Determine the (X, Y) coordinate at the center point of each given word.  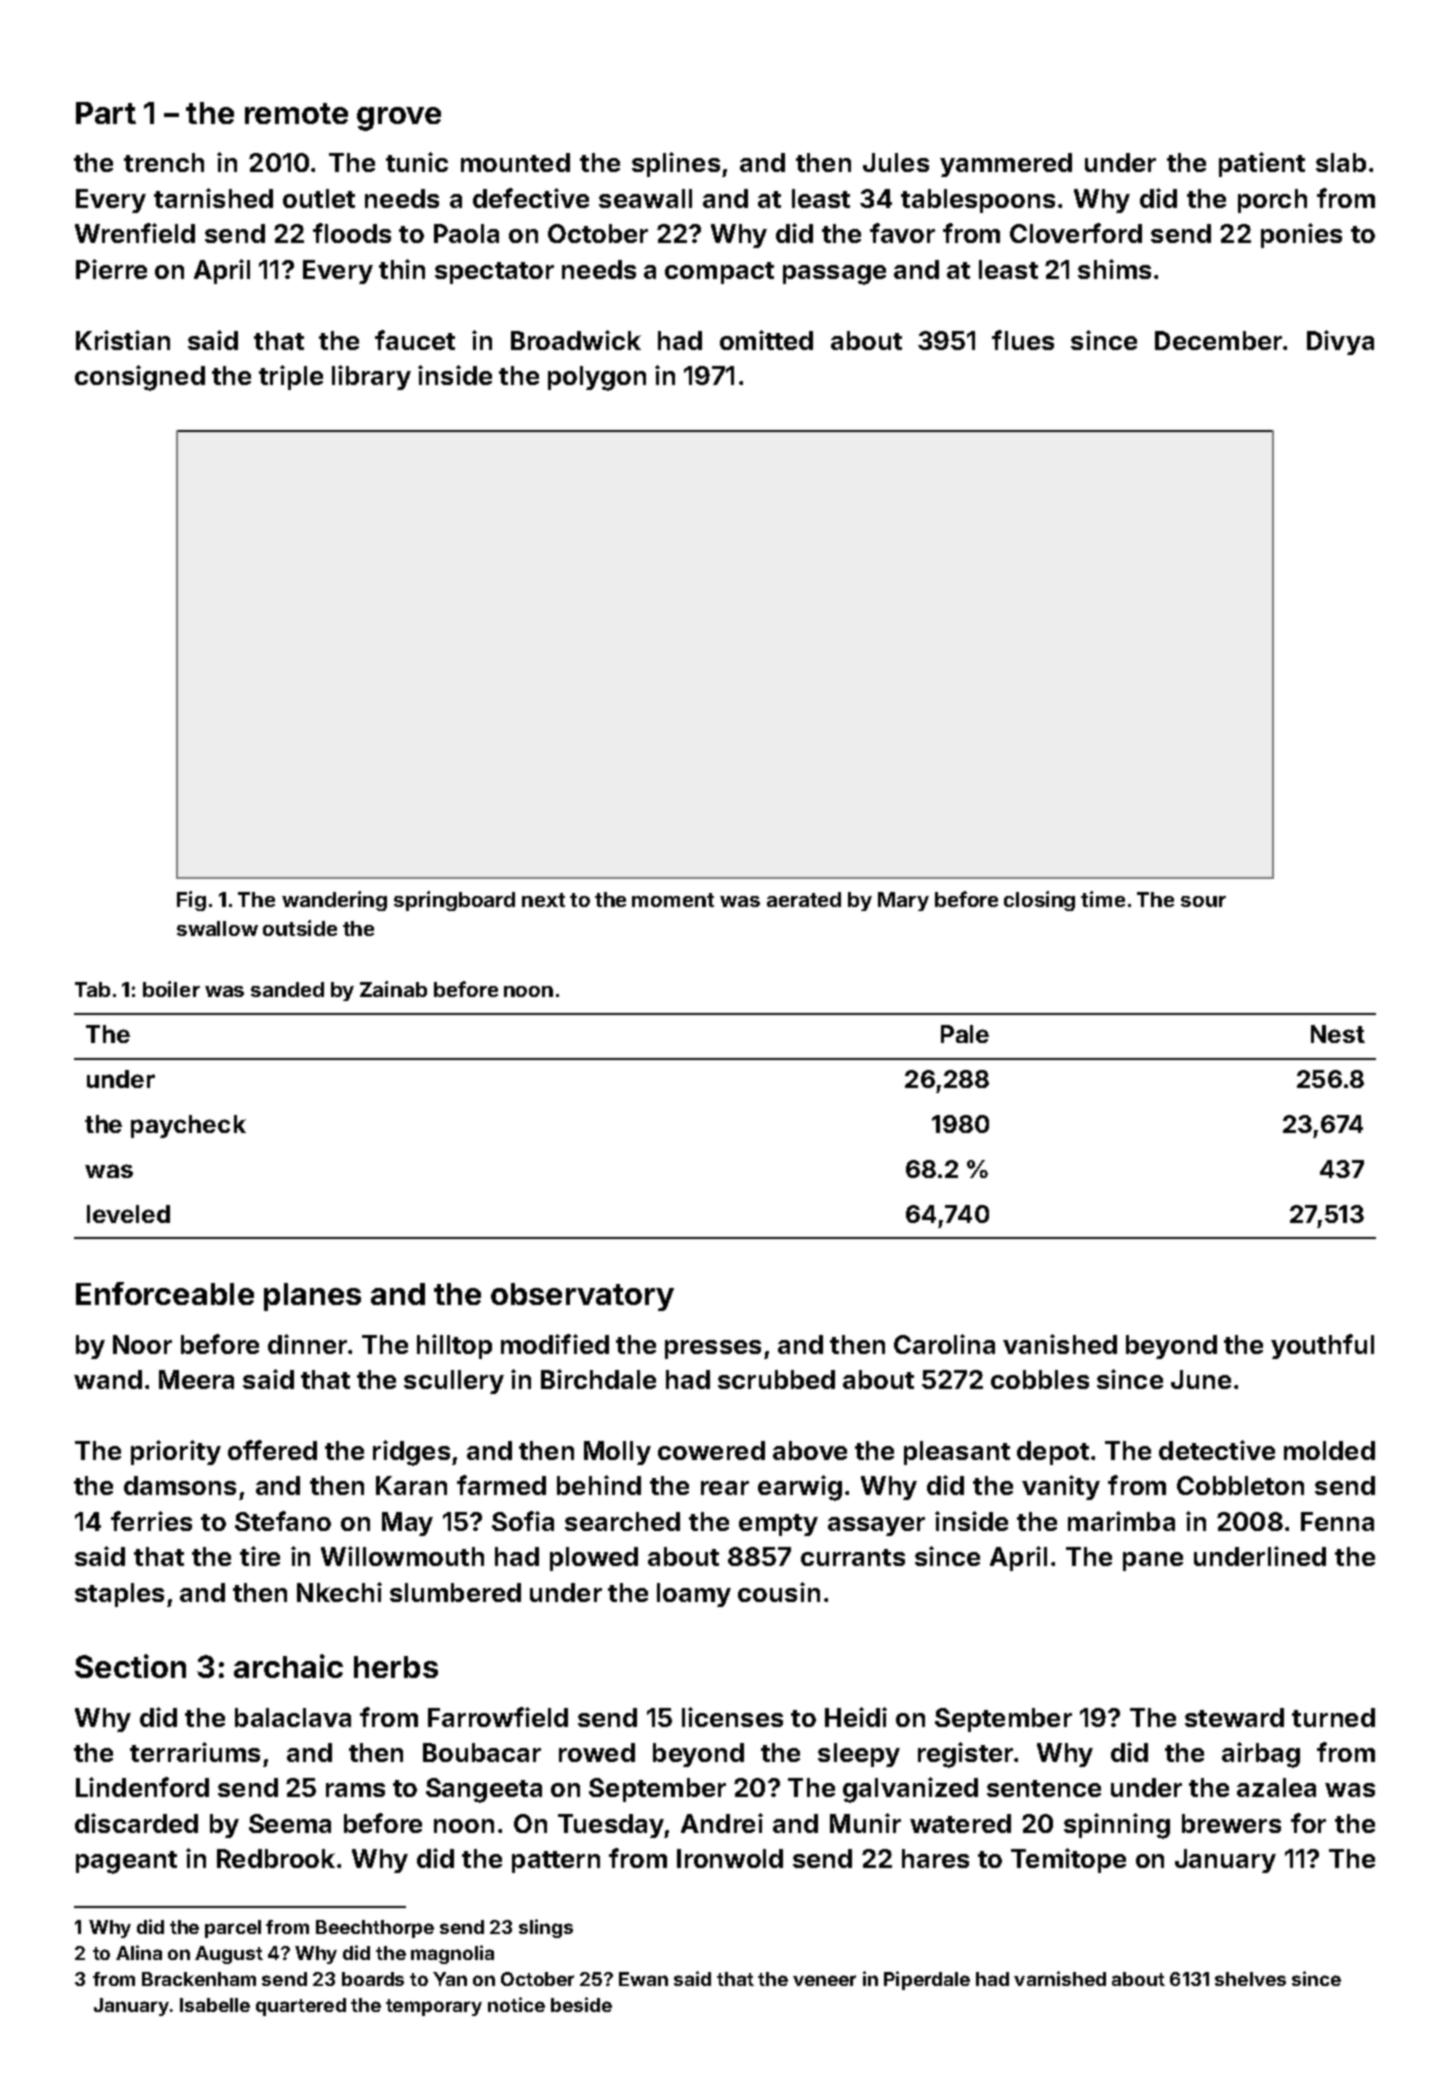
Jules (896, 162)
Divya (1340, 342)
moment (673, 900)
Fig (191, 901)
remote (296, 113)
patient (1262, 164)
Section (130, 1666)
